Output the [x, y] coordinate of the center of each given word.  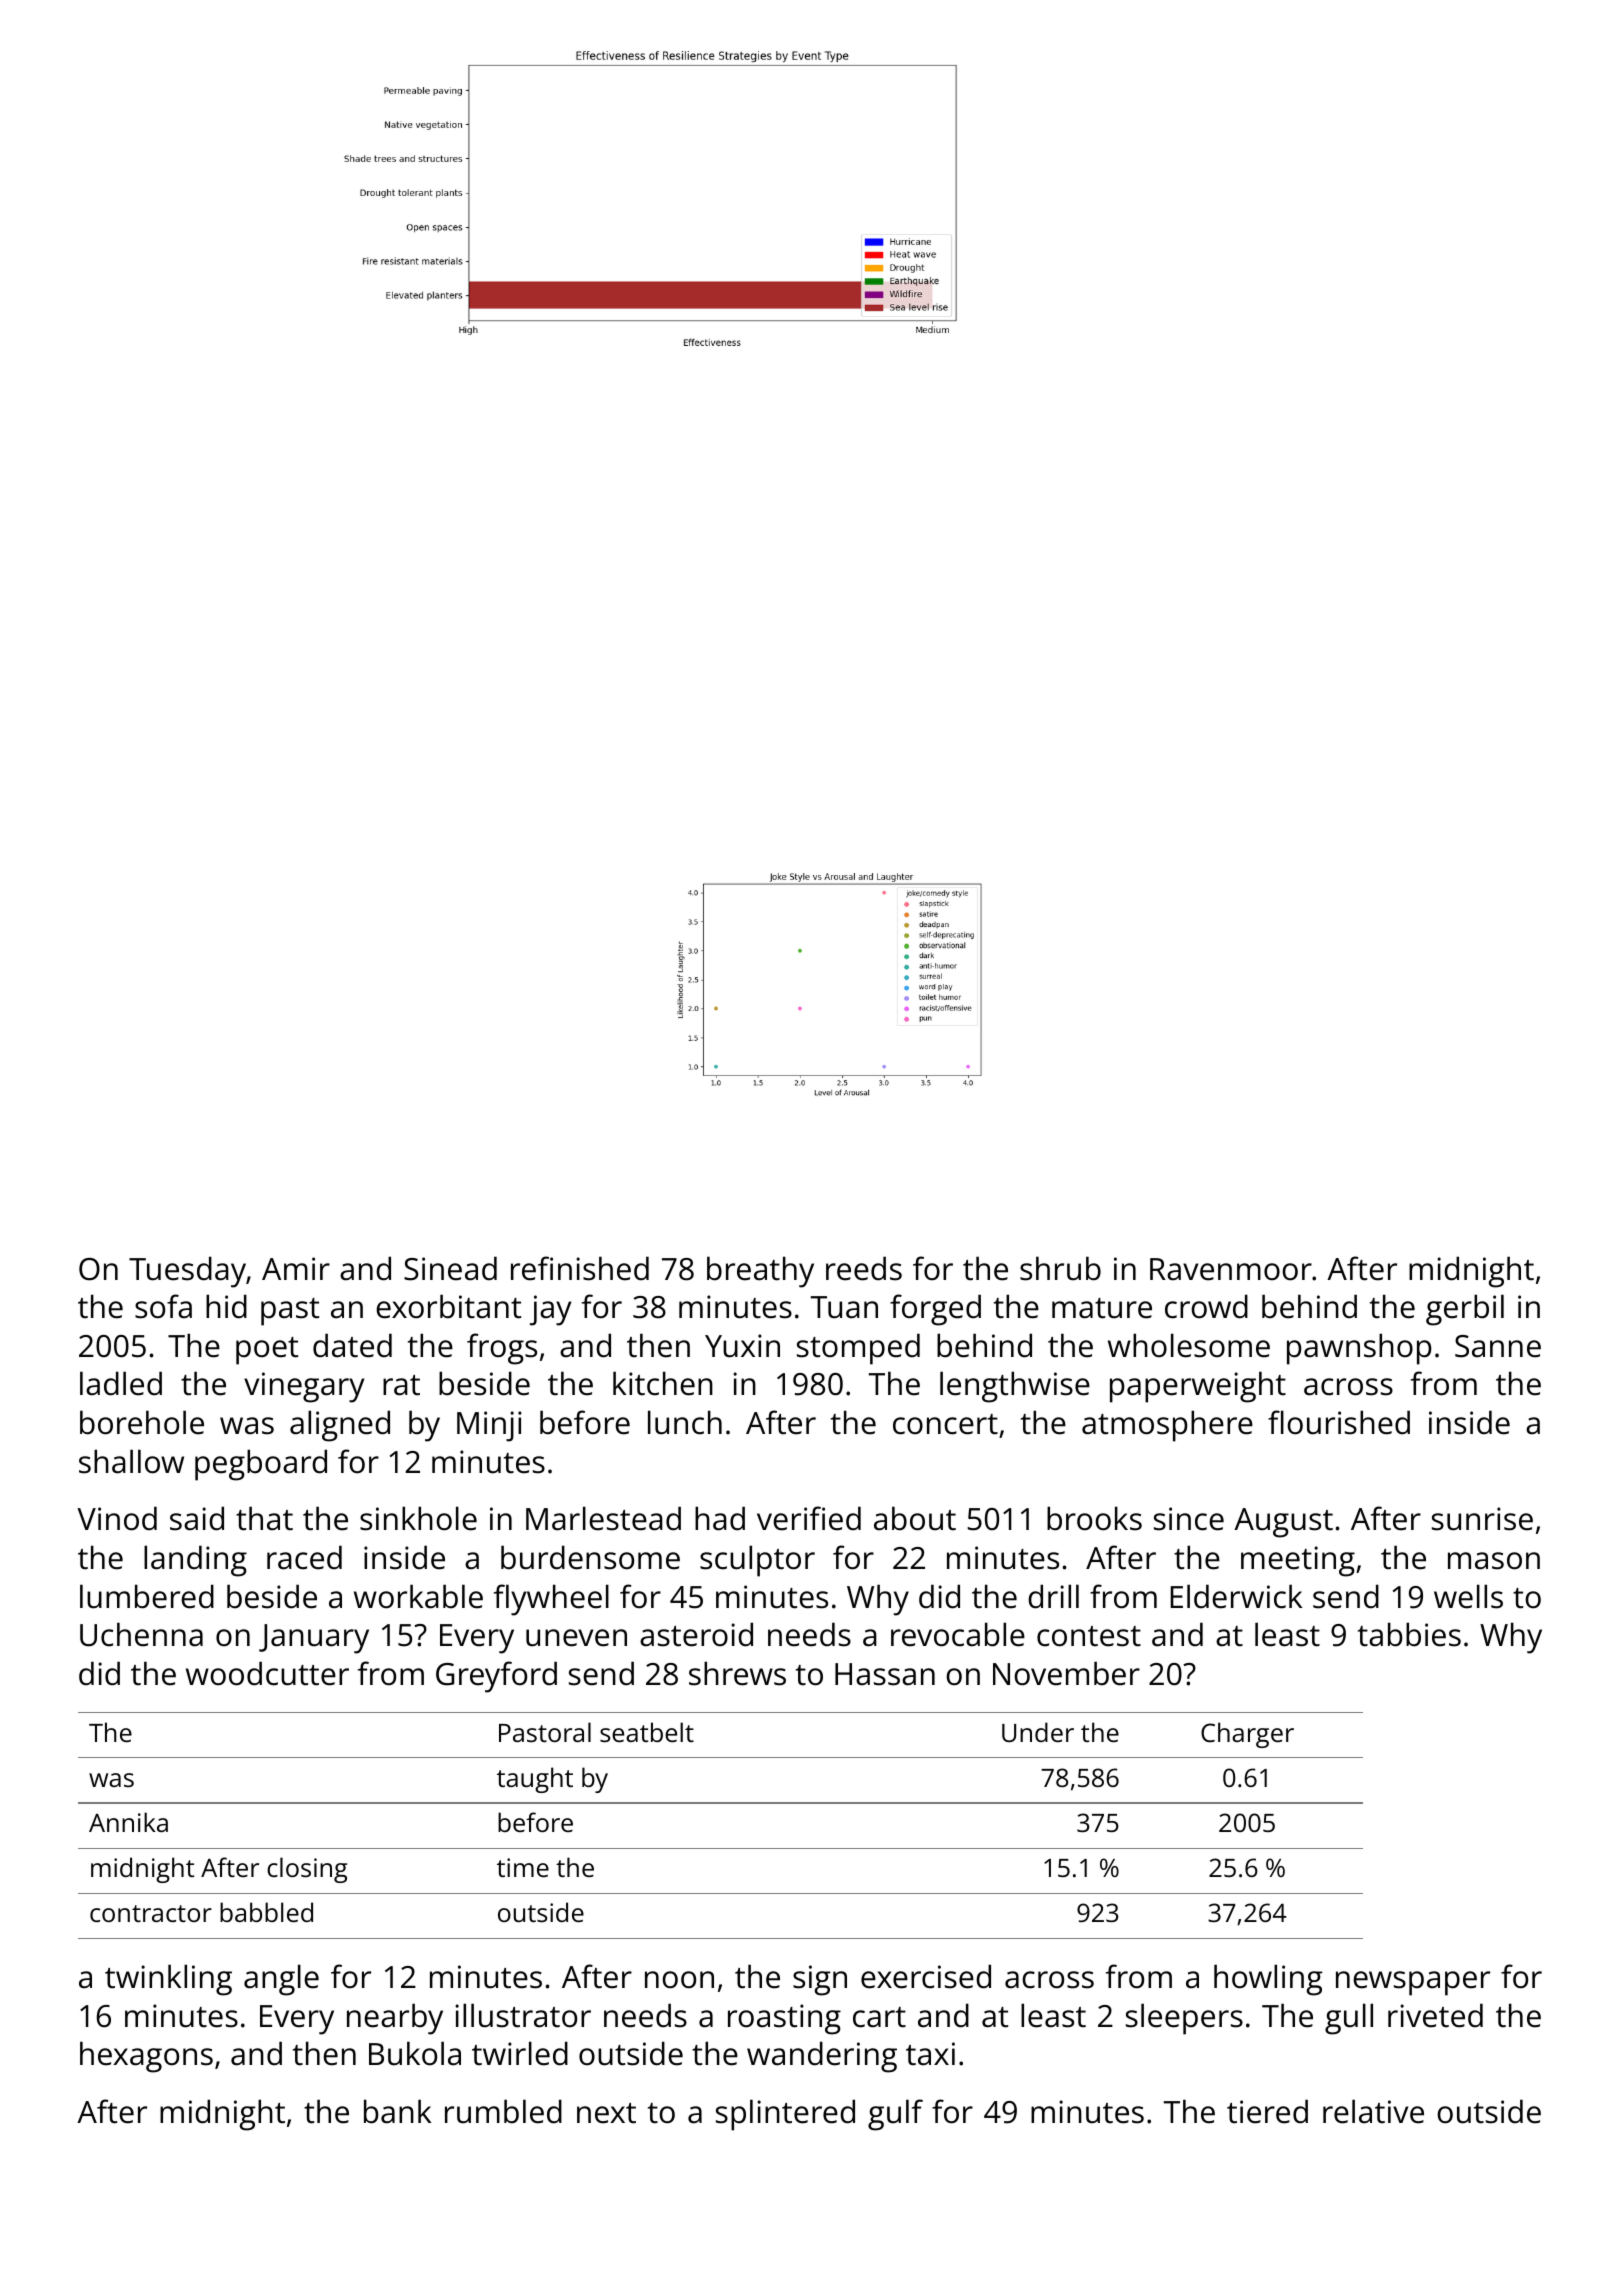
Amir [296, 1268]
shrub [1060, 1268]
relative [1373, 2111]
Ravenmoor [1231, 1269]
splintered [785, 2115]
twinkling [168, 1980]
